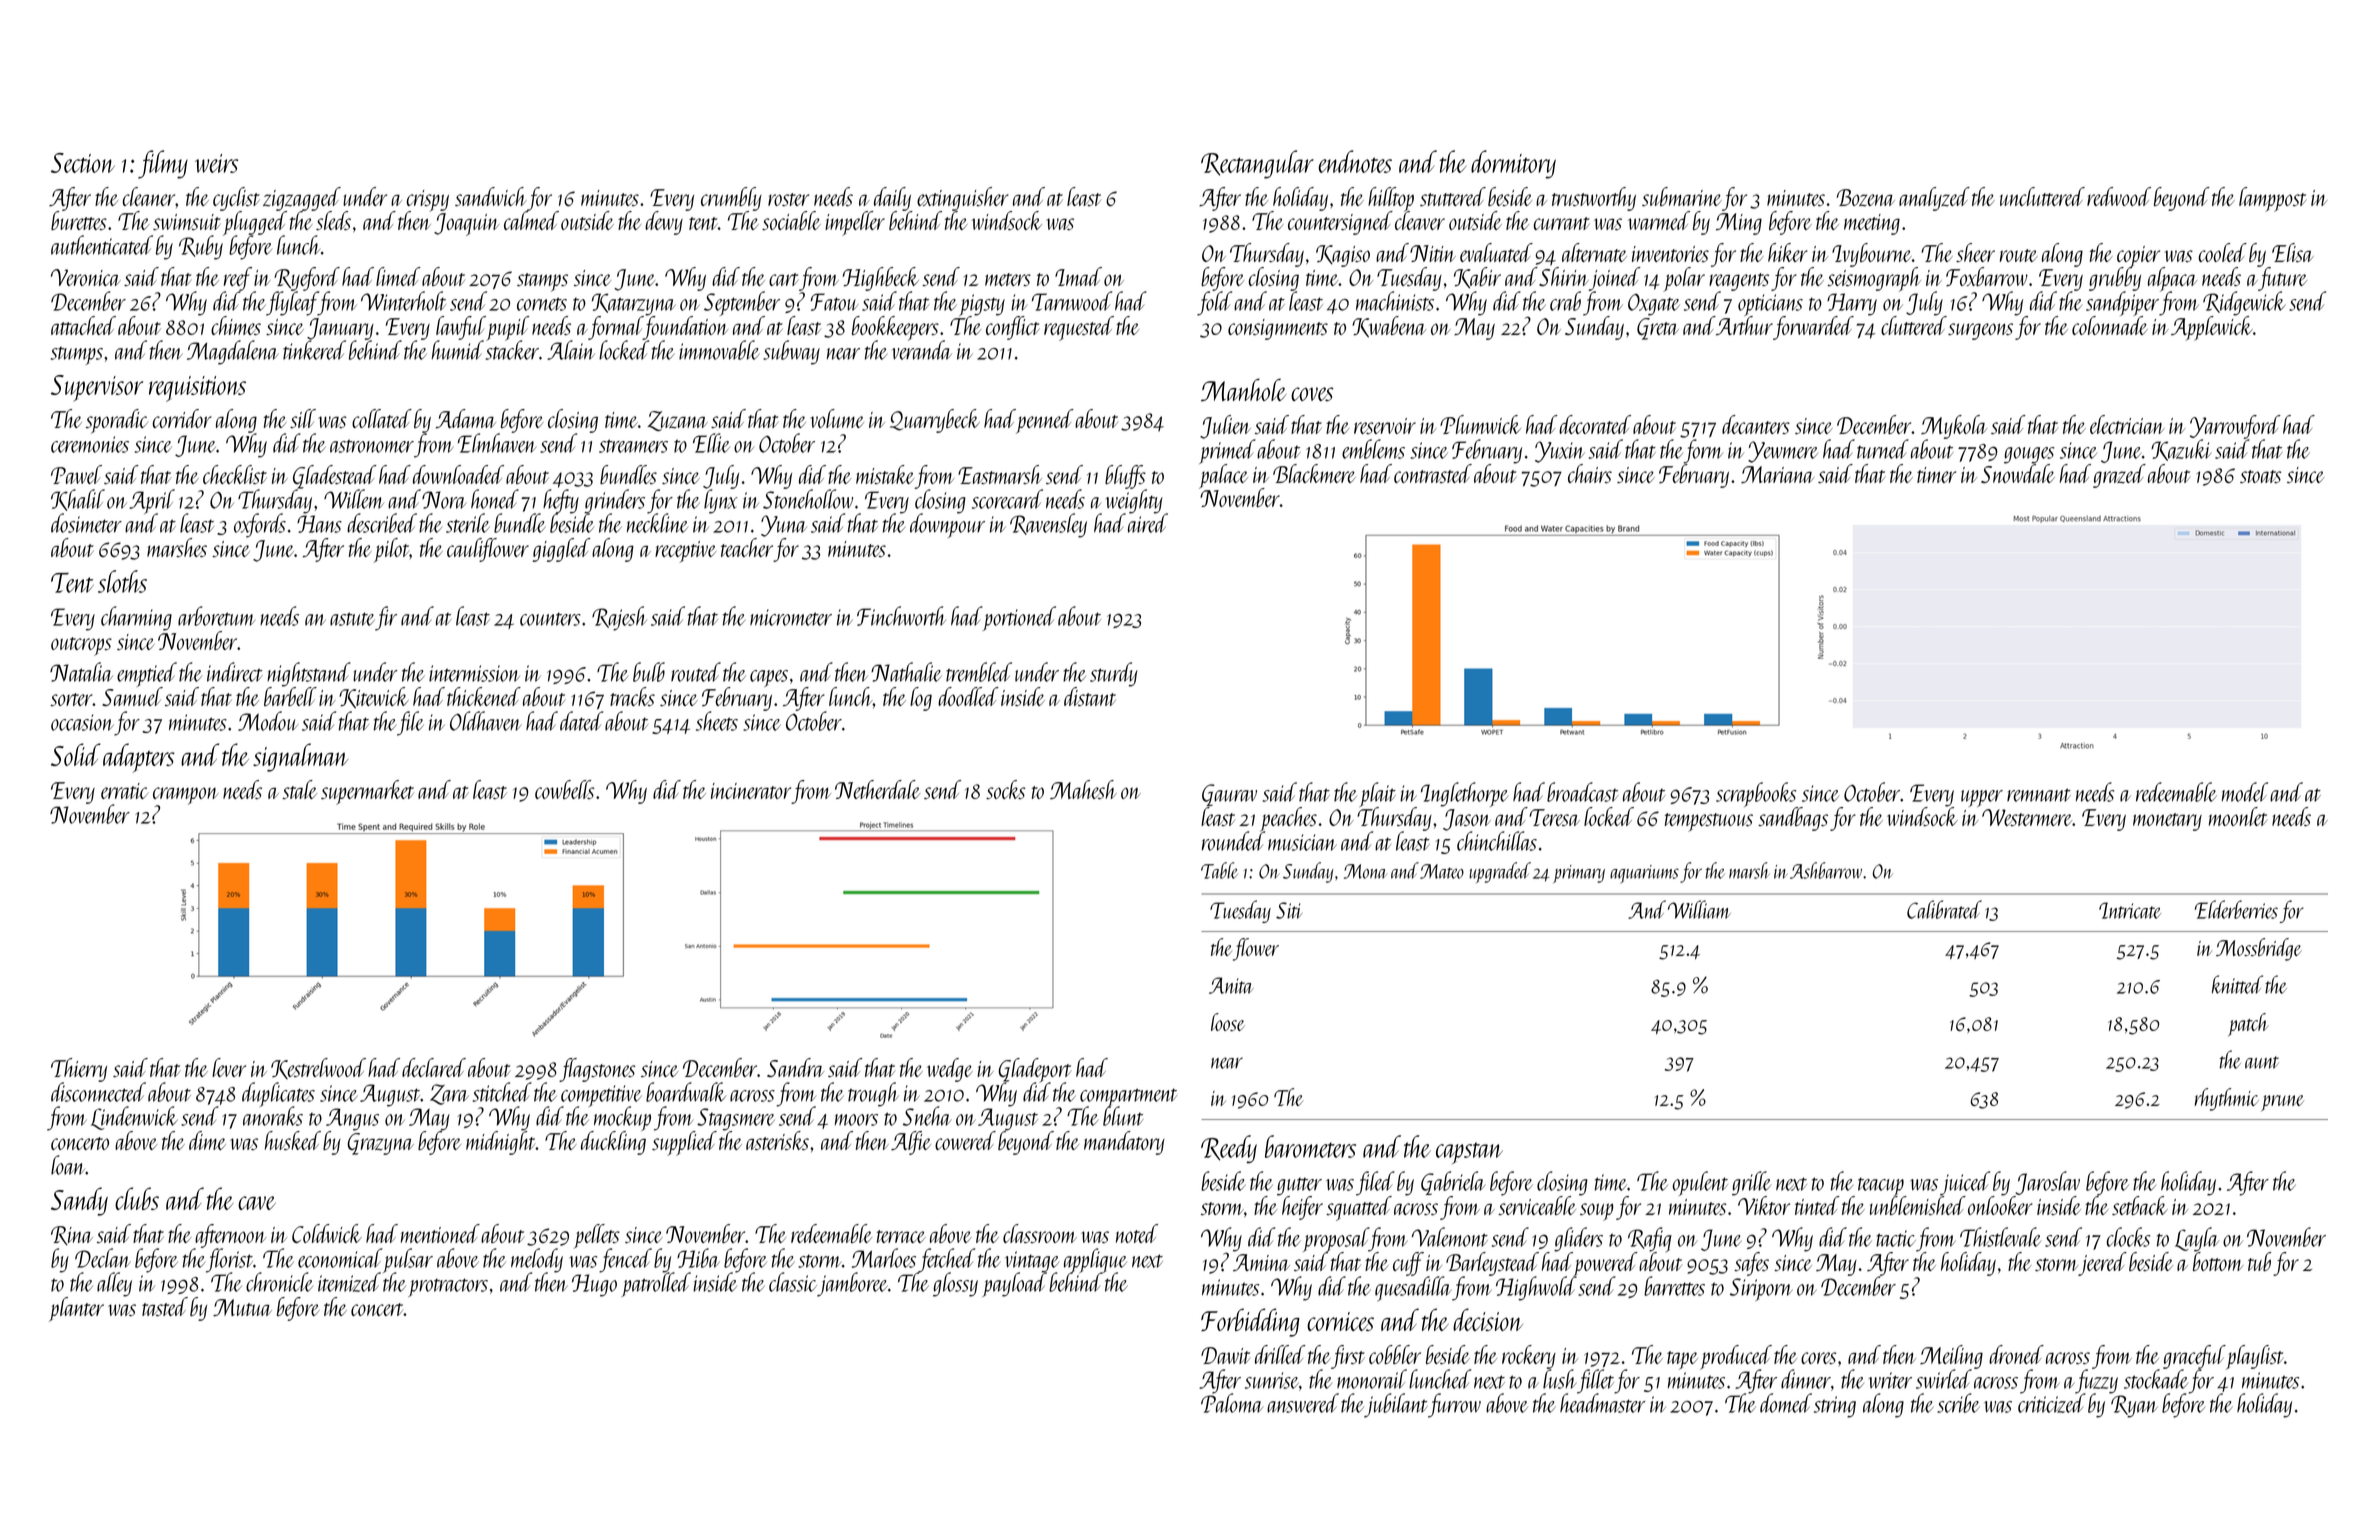  What do you see at coordinates (293, 1140) in the screenshot?
I see `husked` at bounding box center [293, 1140].
